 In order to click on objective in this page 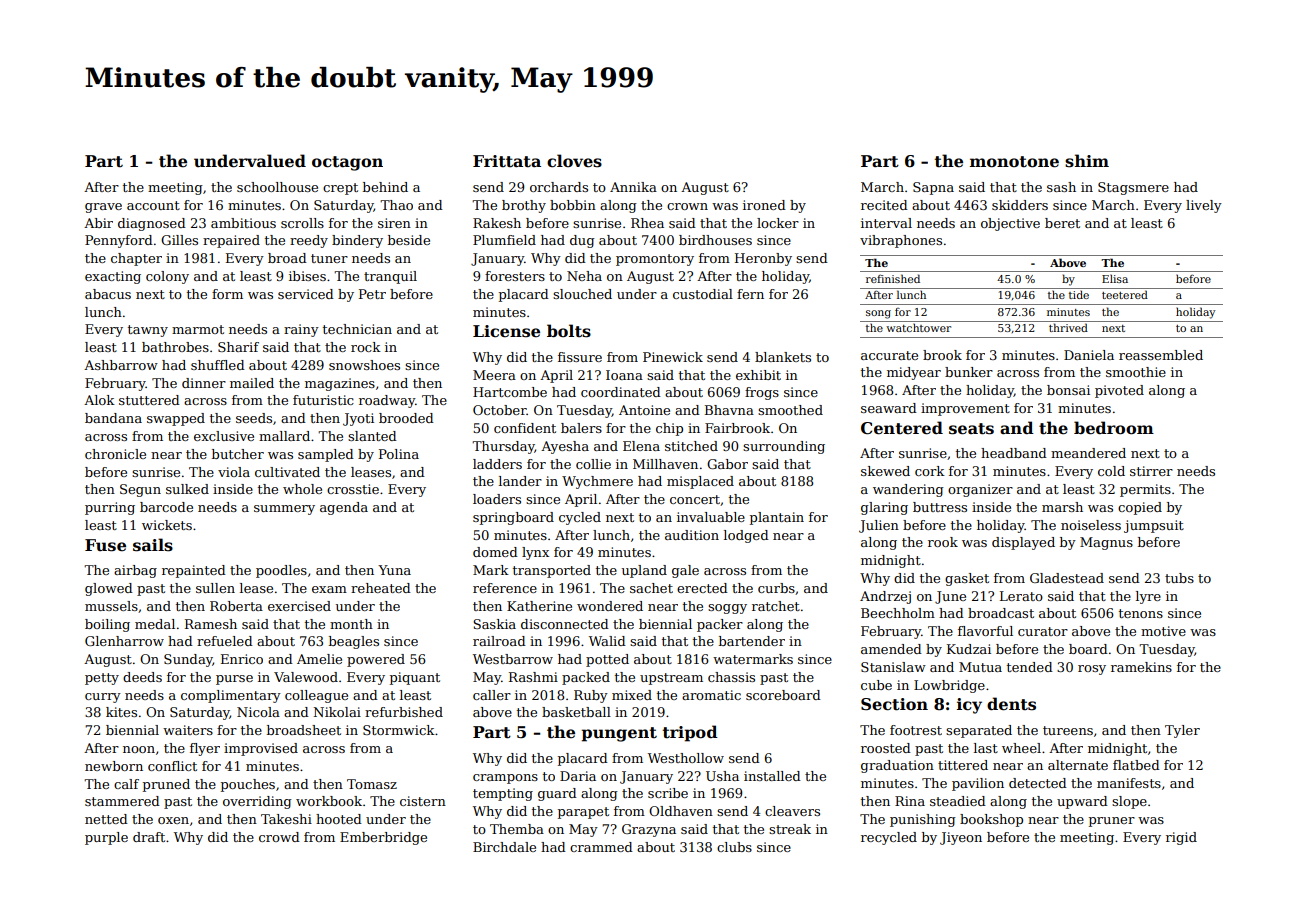, I will do `click(1010, 224)`.
